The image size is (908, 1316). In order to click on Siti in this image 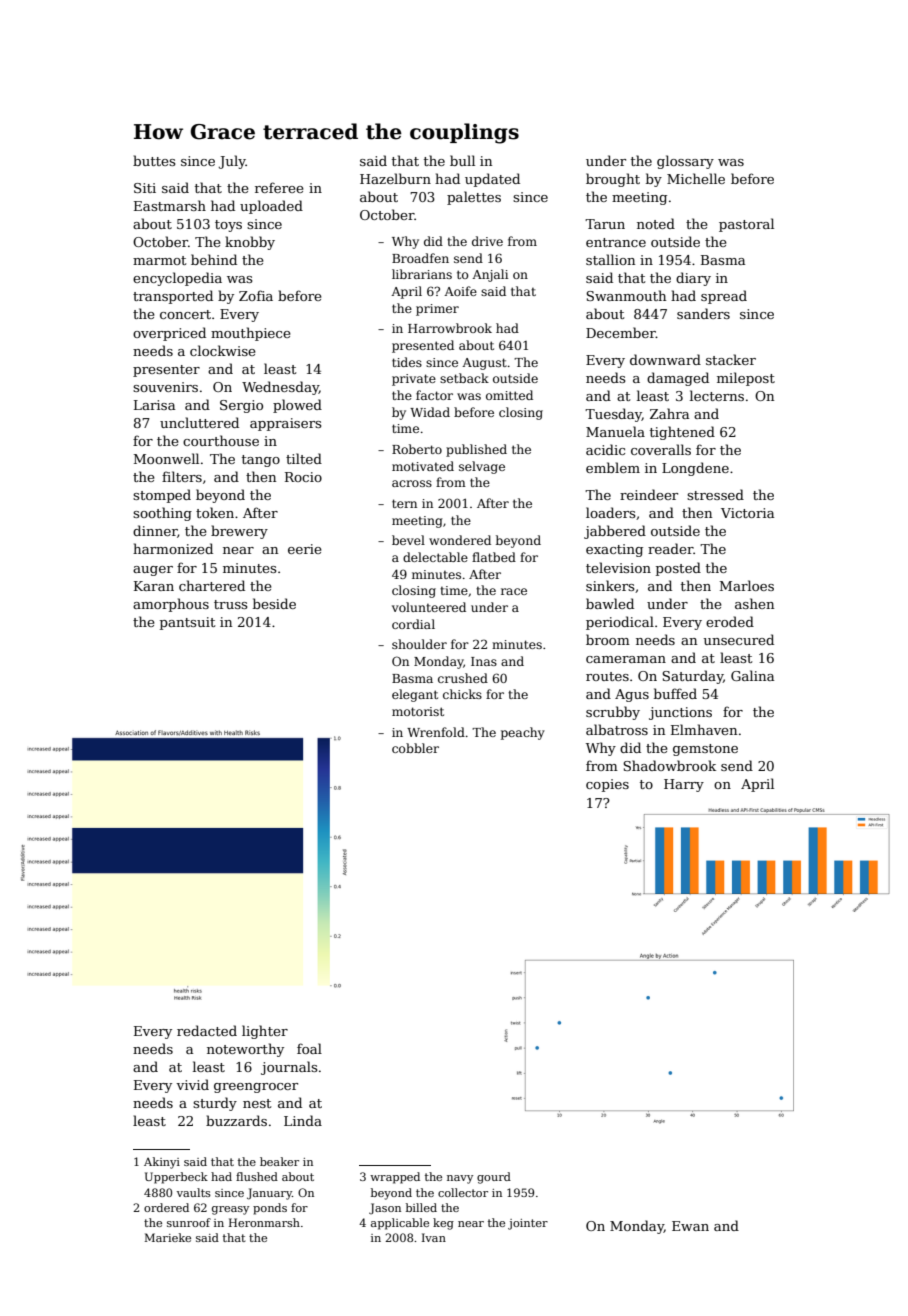, I will do `click(145, 188)`.
